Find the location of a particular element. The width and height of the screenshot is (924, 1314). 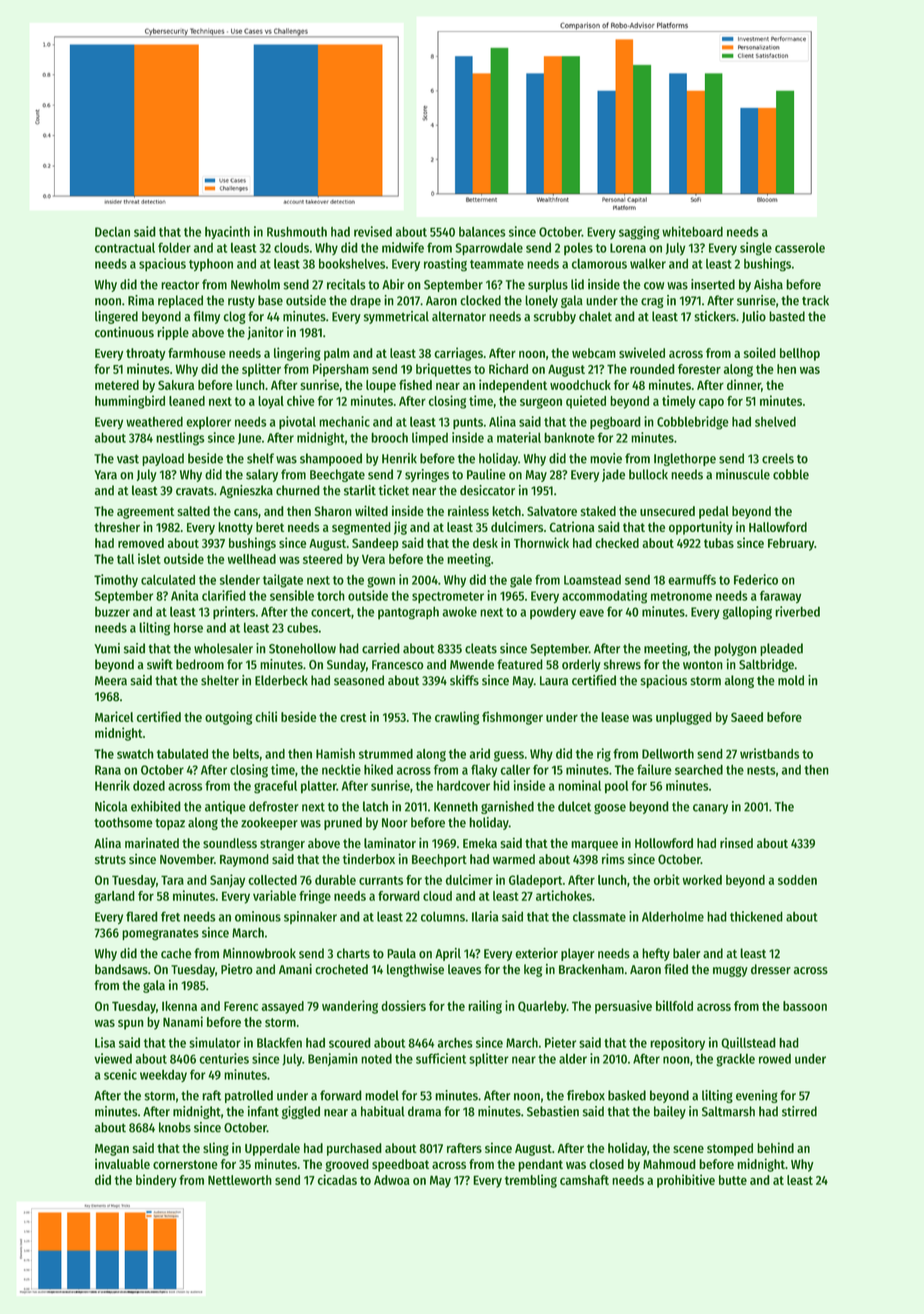

Declan is located at coordinates (112, 232).
